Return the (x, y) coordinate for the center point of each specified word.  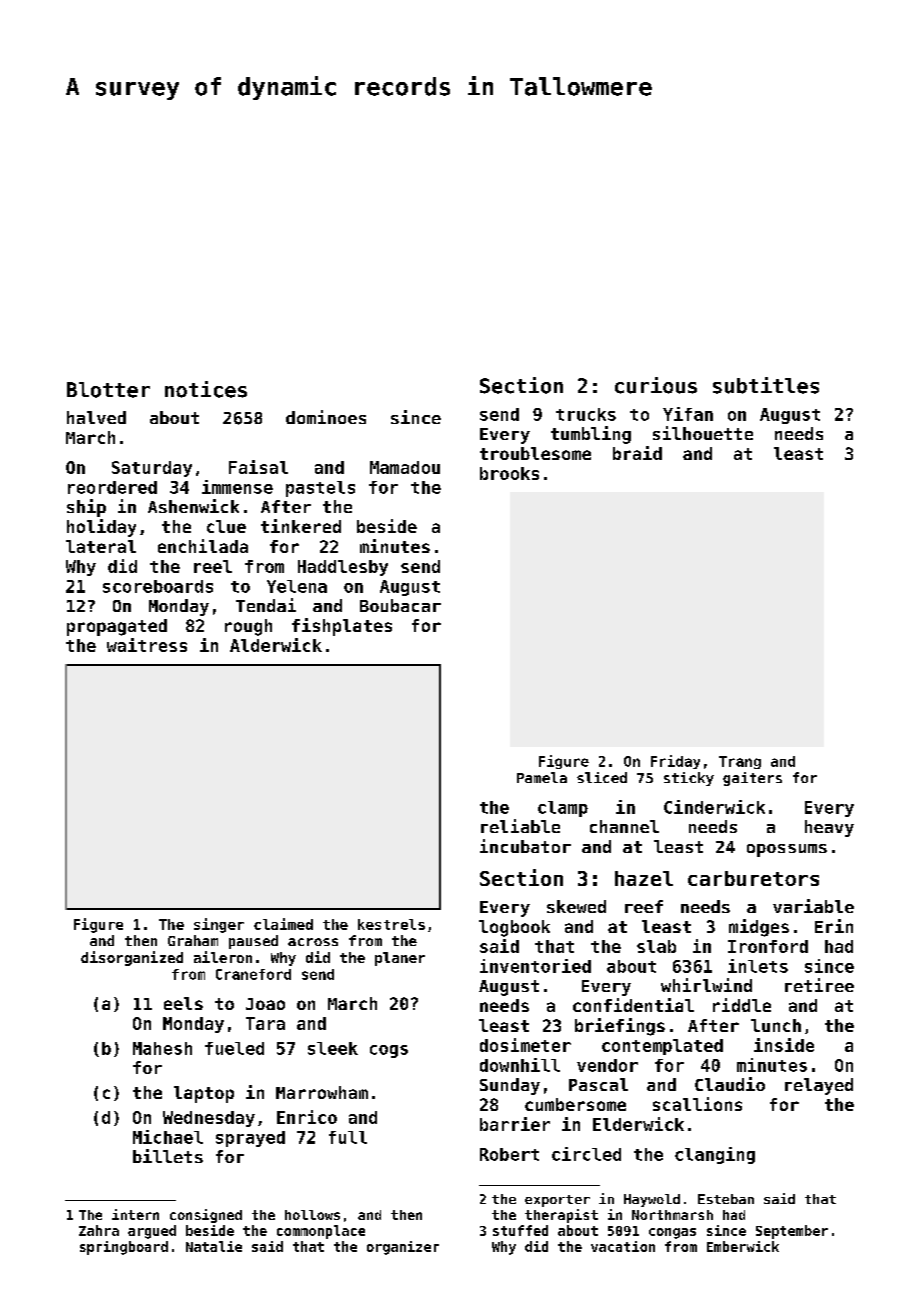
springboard (124, 1248)
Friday (675, 762)
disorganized (132, 958)
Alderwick (276, 645)
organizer (403, 1248)
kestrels (391, 924)
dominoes (326, 417)
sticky (689, 779)
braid (637, 453)
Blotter (108, 390)
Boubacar (400, 605)
